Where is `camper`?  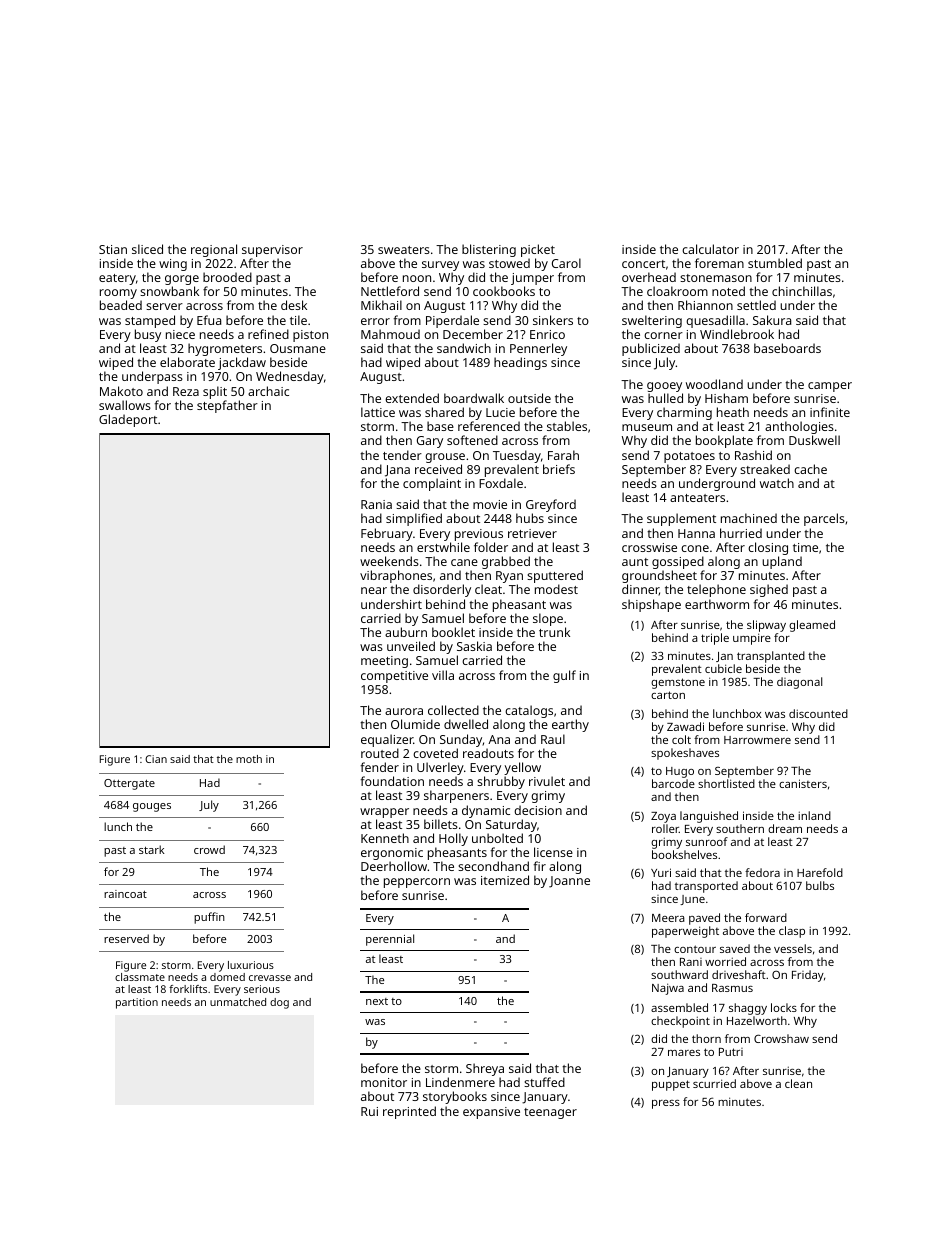
camper is located at coordinates (830, 387).
